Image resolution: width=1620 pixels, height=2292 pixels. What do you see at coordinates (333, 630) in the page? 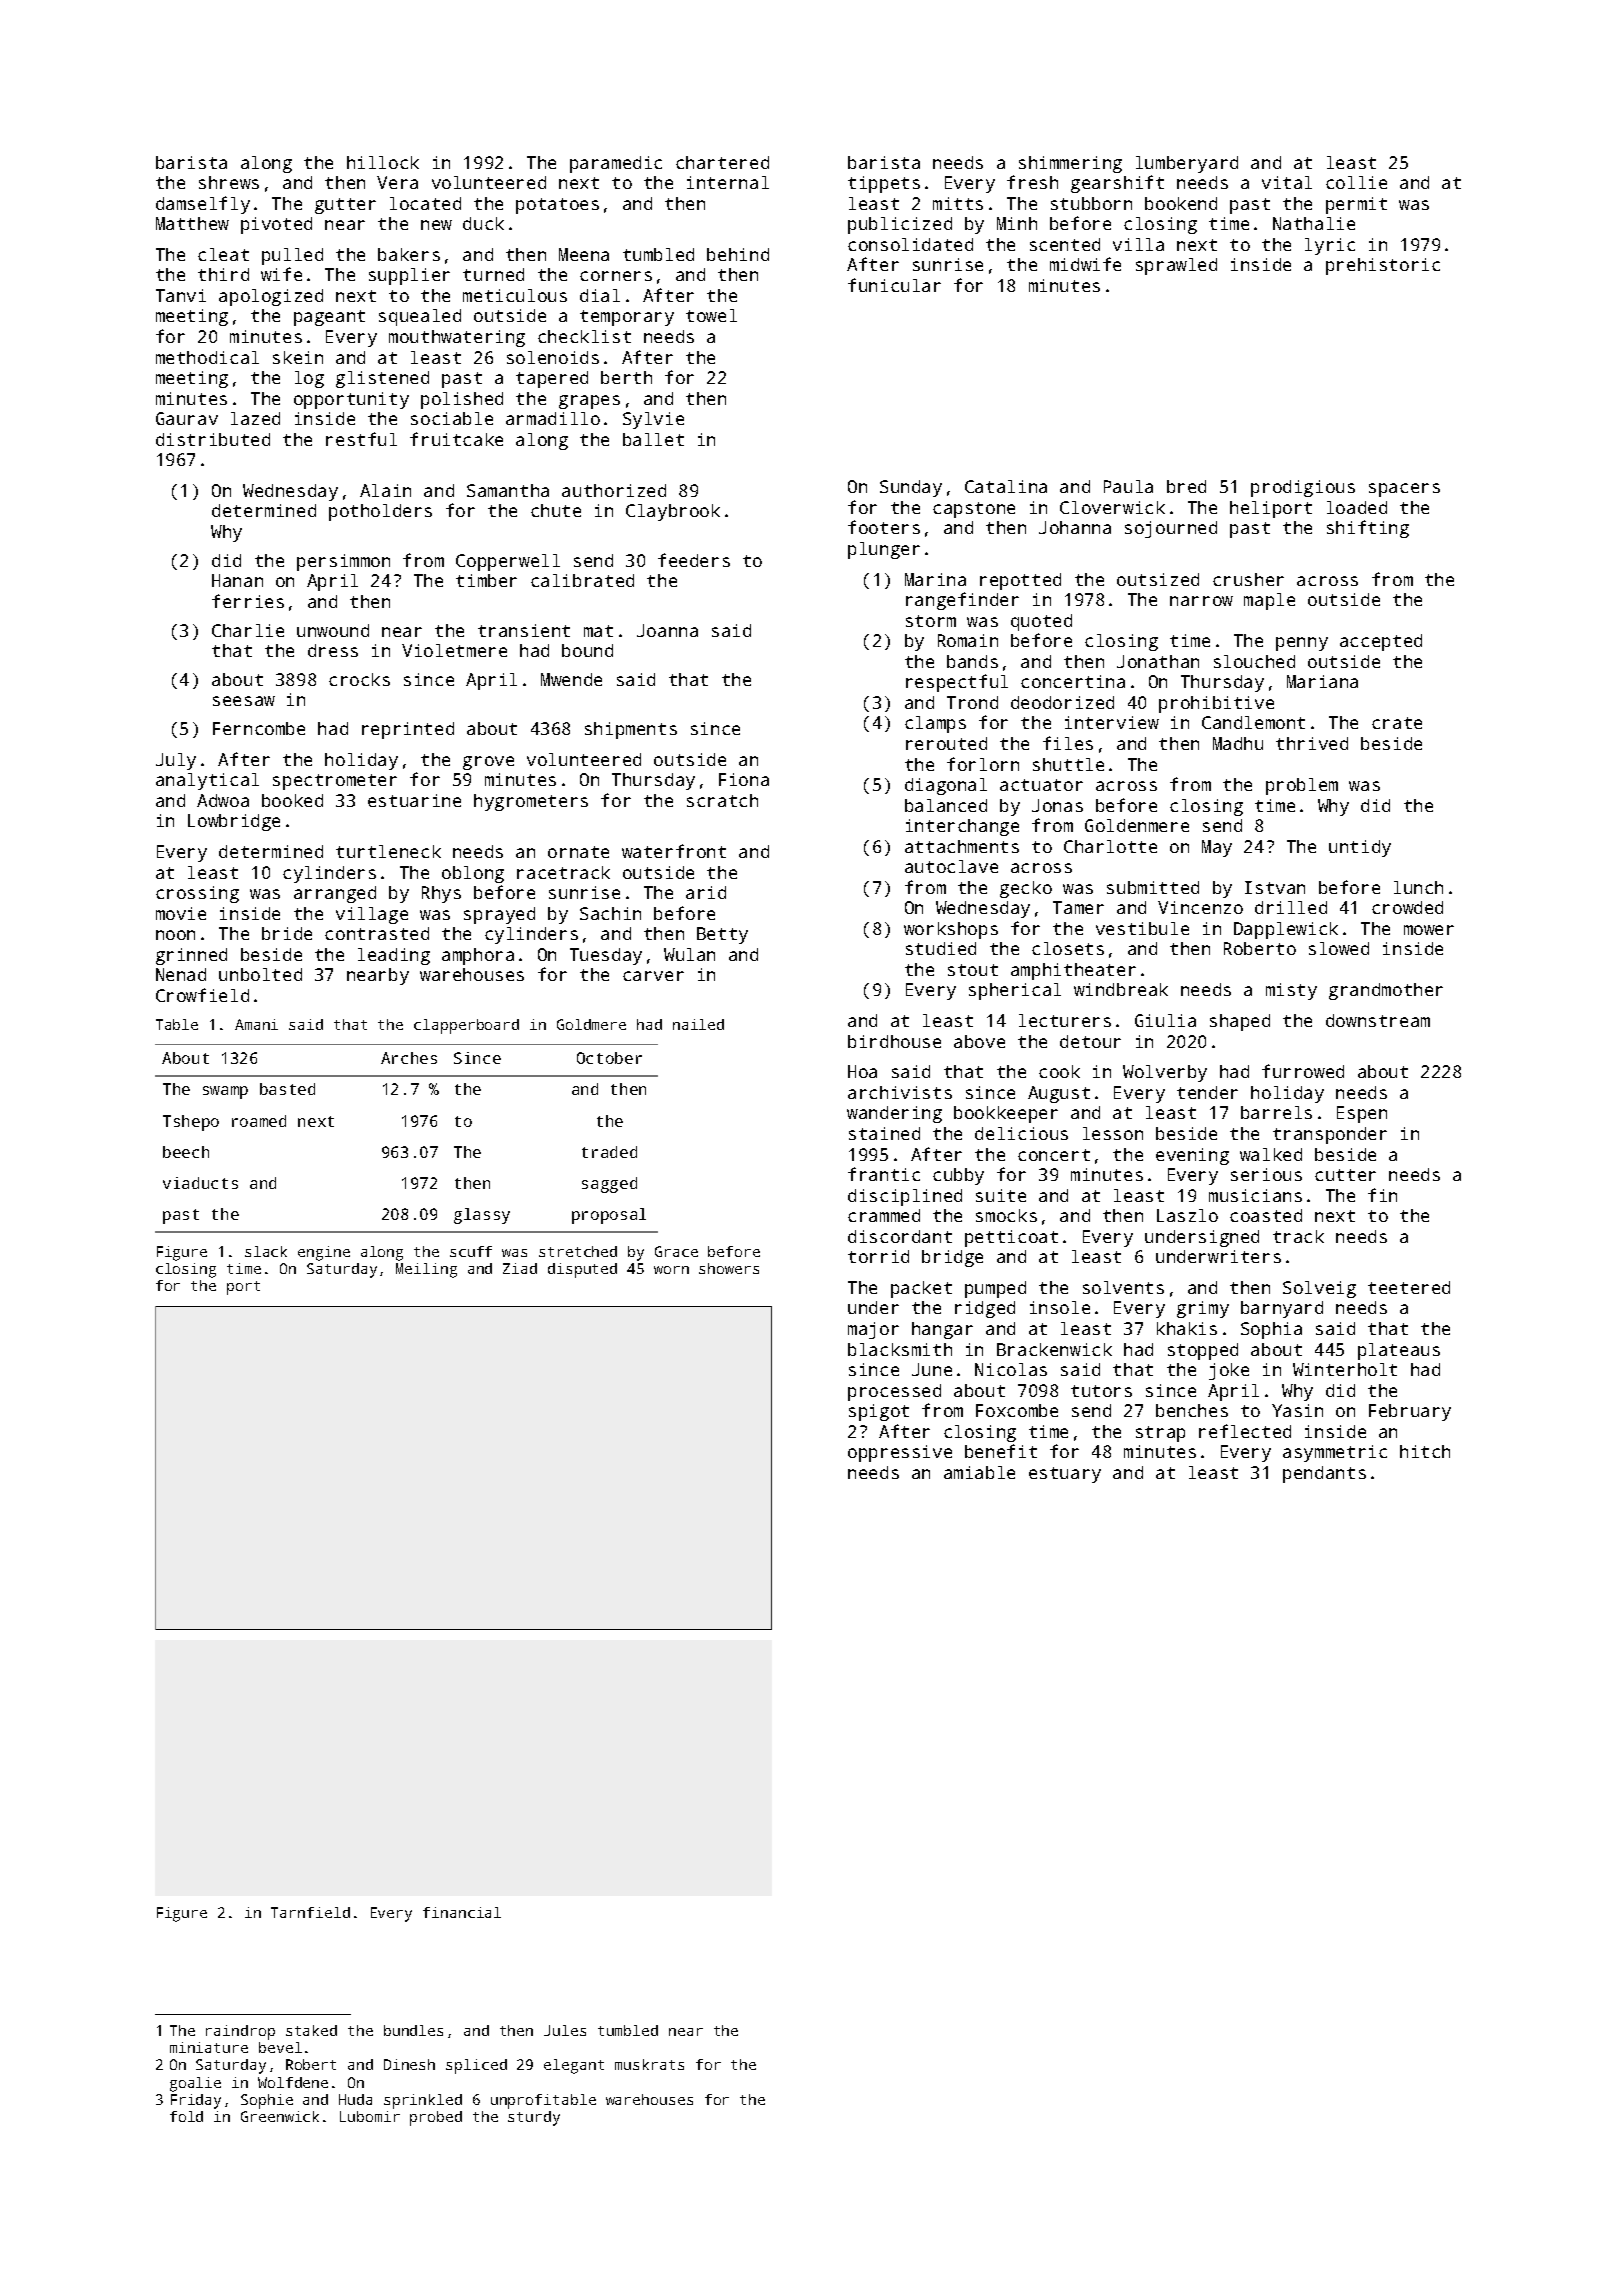
I see `unwound` at bounding box center [333, 630].
